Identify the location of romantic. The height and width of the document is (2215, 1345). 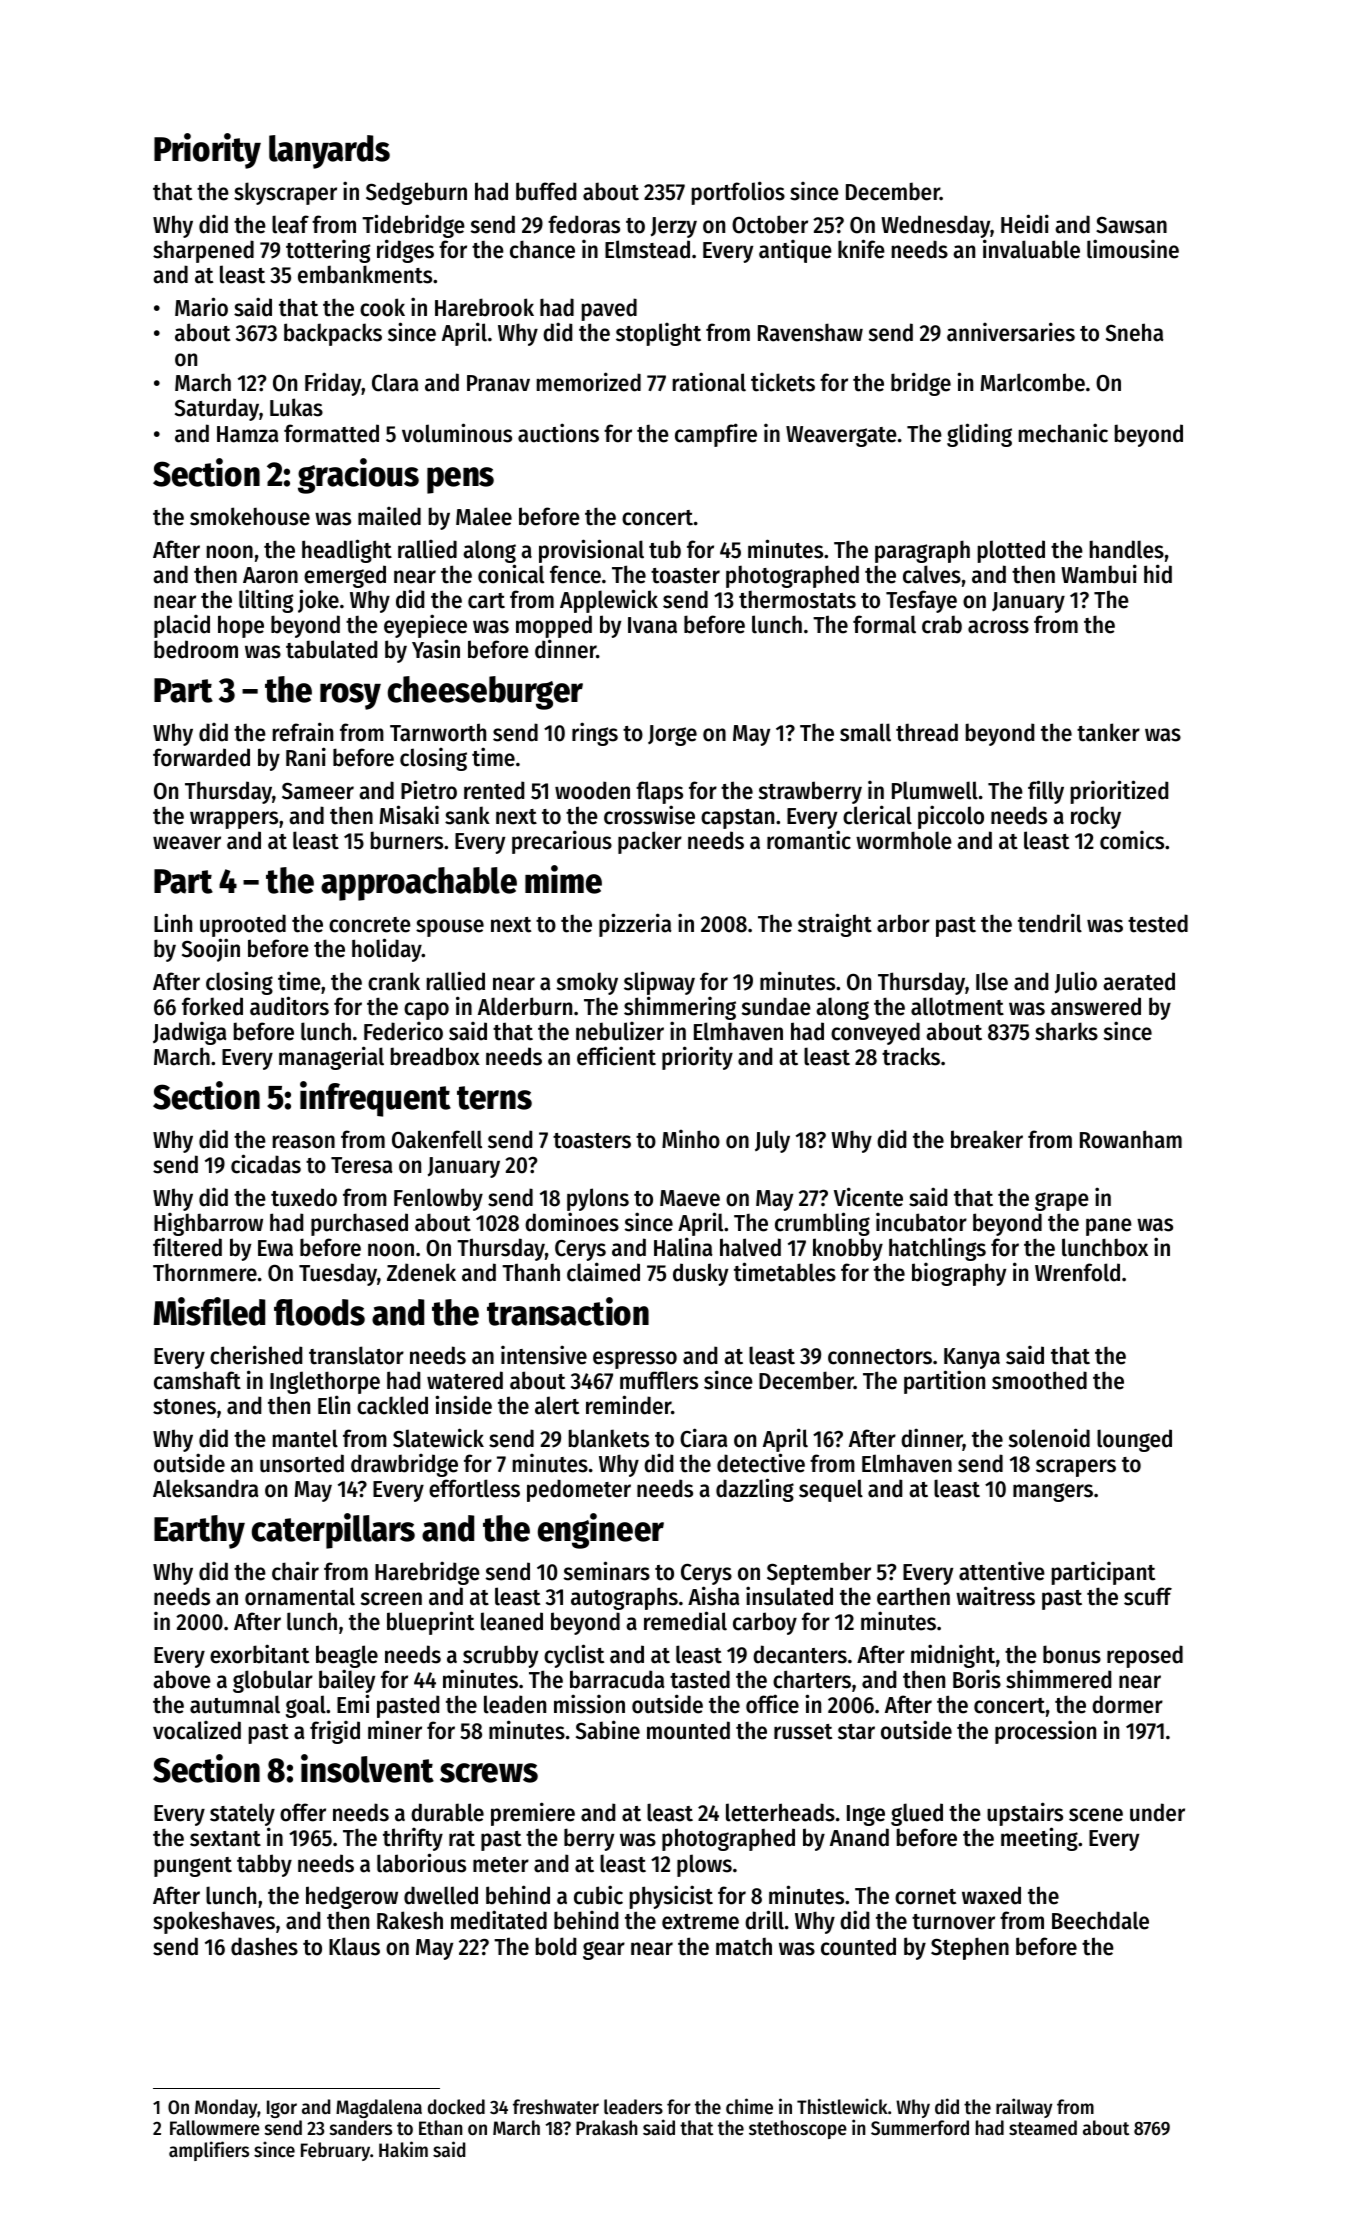
(809, 840).
